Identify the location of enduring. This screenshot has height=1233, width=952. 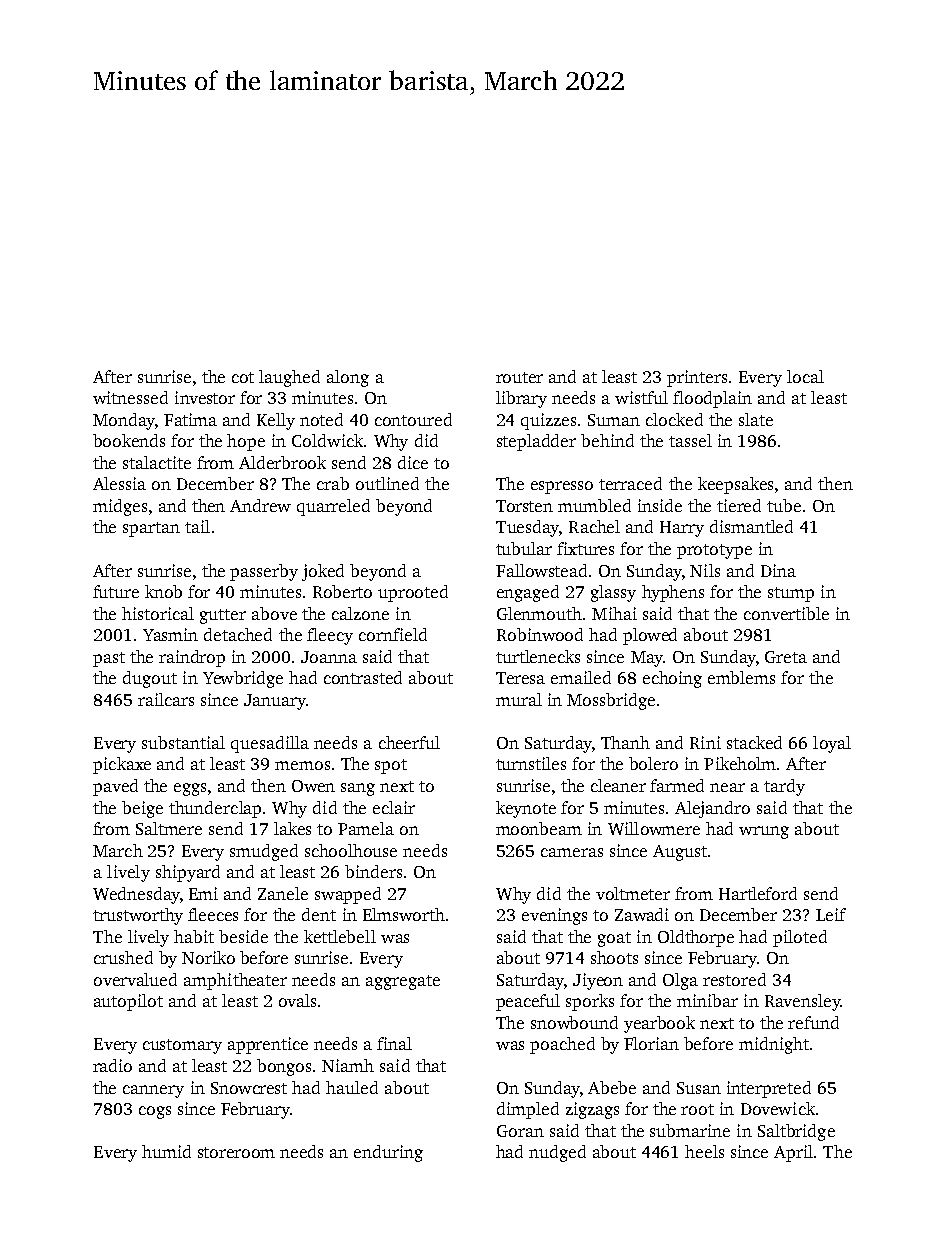
(388, 1153).
